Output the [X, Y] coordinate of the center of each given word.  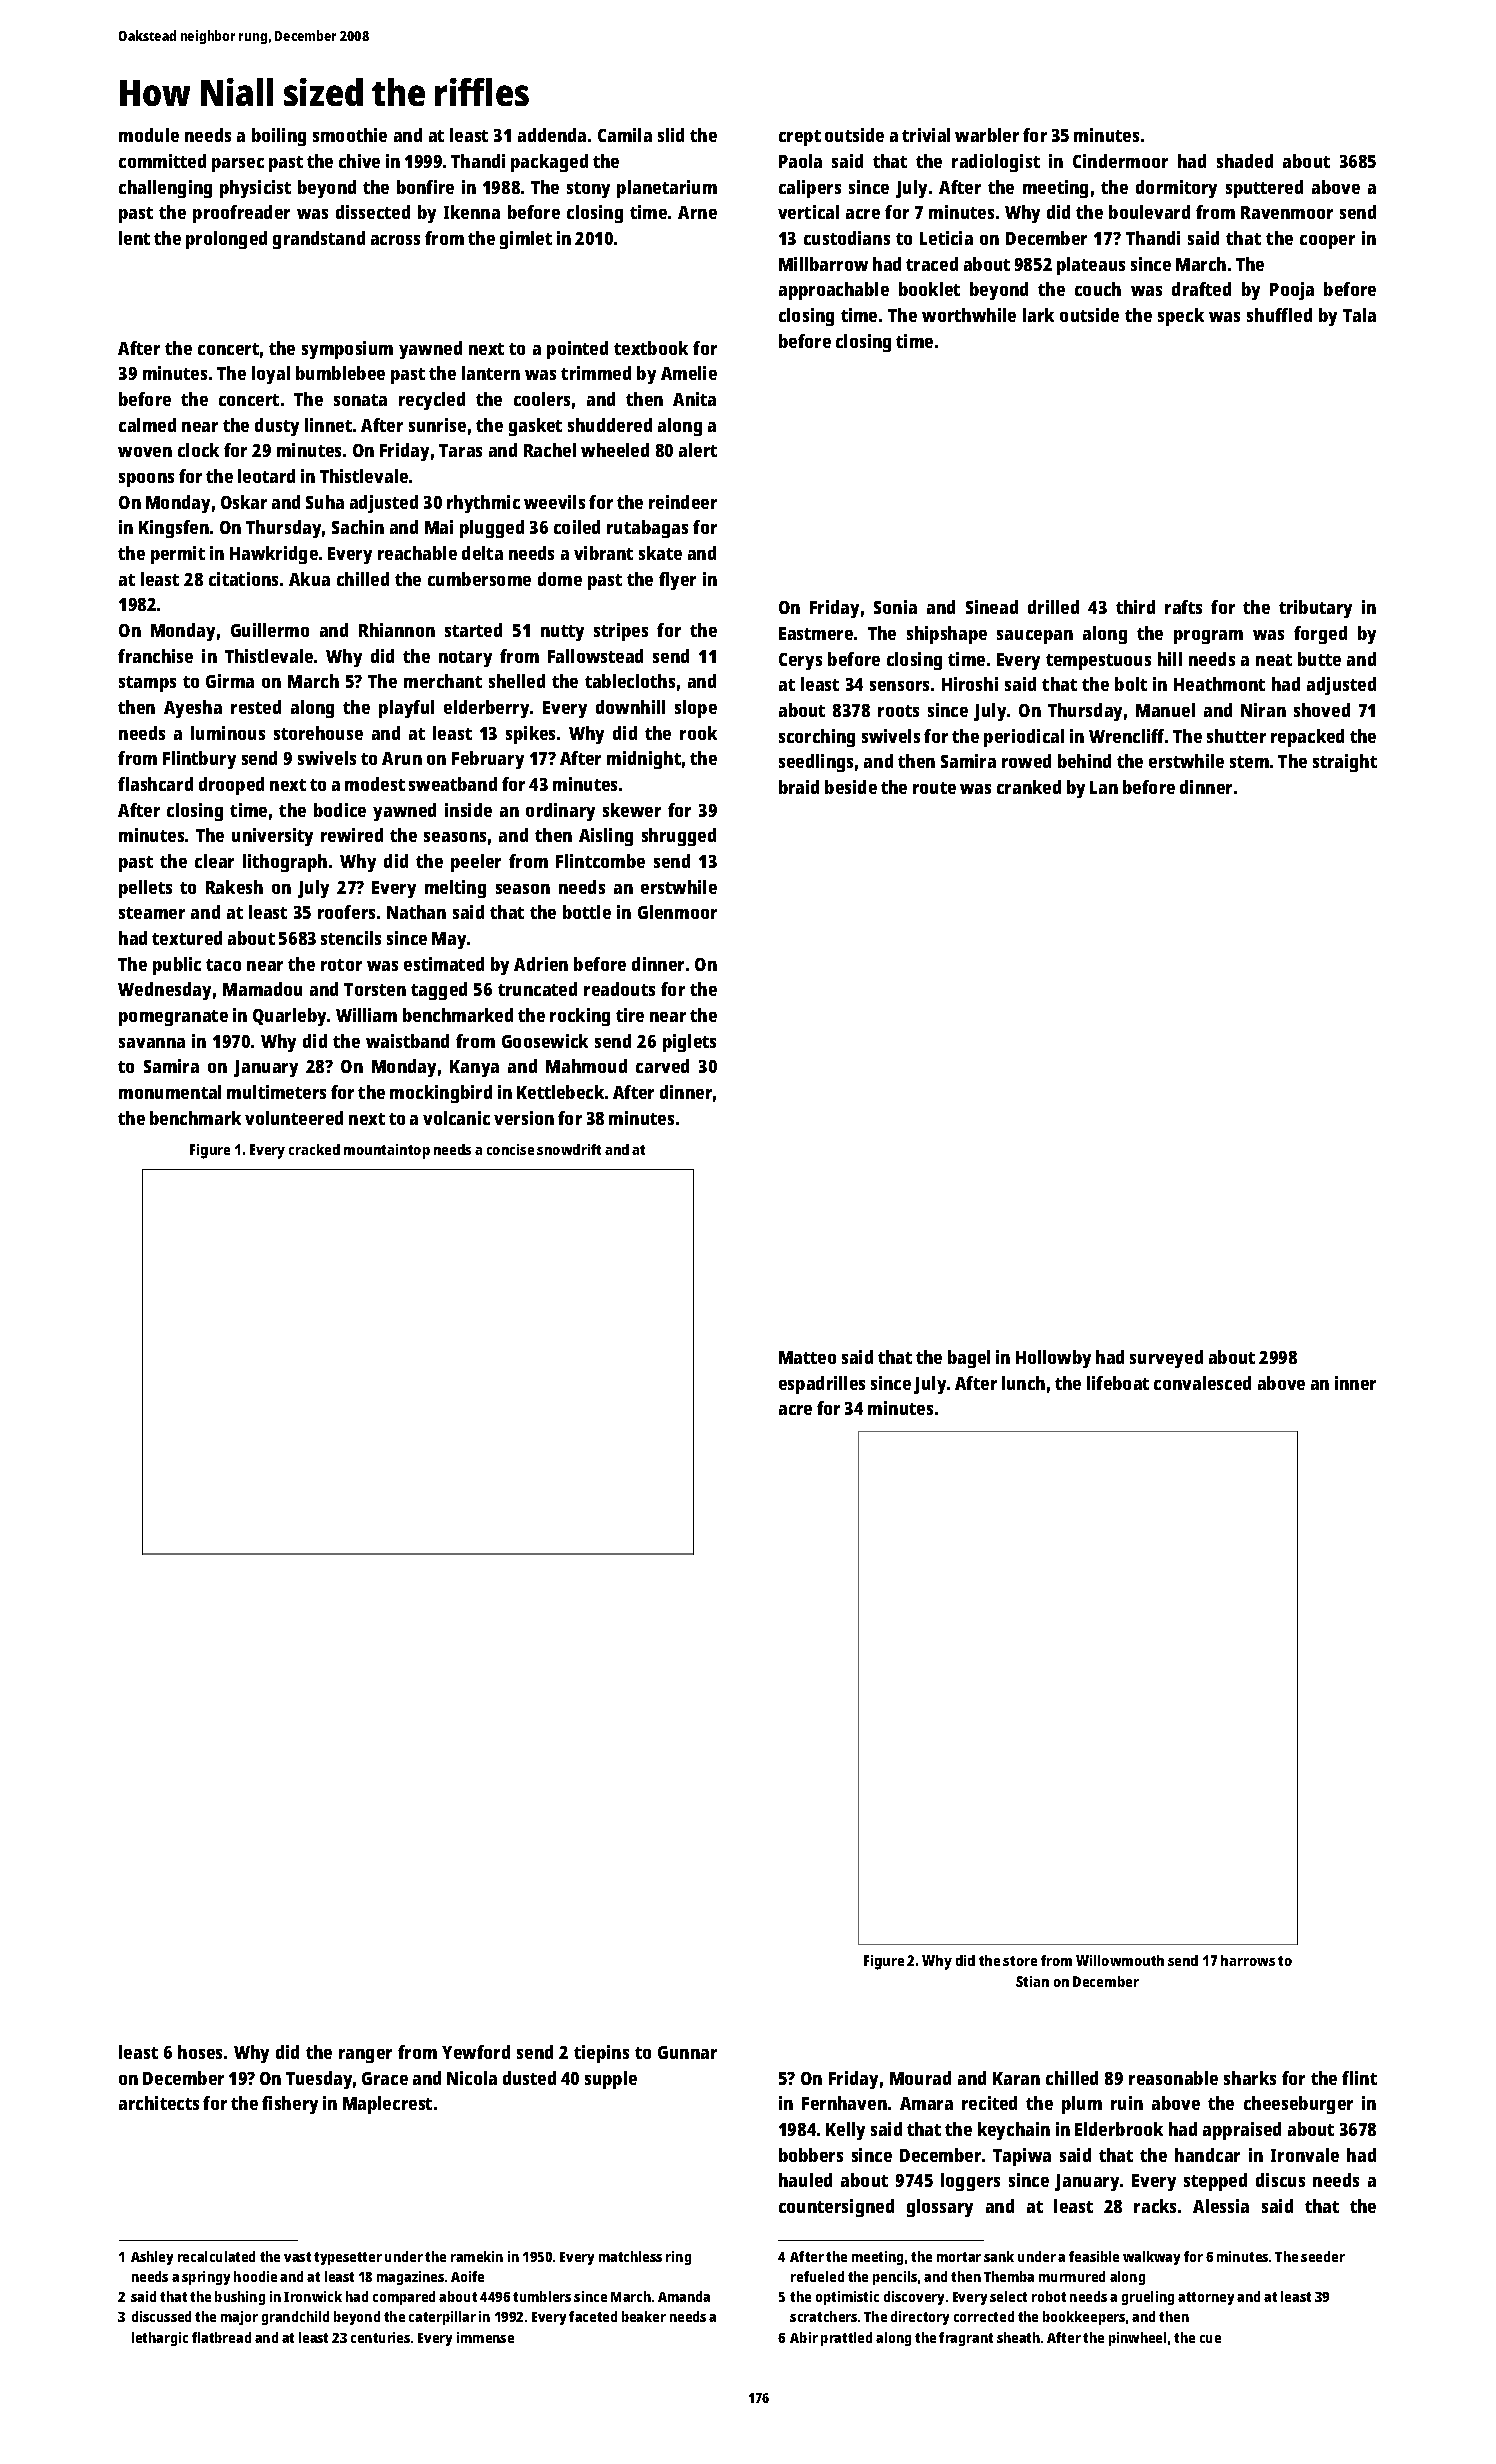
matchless [630, 2256]
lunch [1023, 1383]
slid [671, 135]
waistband [407, 1041]
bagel [969, 1359]
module [149, 135]
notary [465, 659]
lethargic [160, 2339]
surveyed [1166, 1359]
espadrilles [822, 1385]
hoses [200, 2052]
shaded [1245, 161]
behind [1084, 761]
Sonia [895, 607]
